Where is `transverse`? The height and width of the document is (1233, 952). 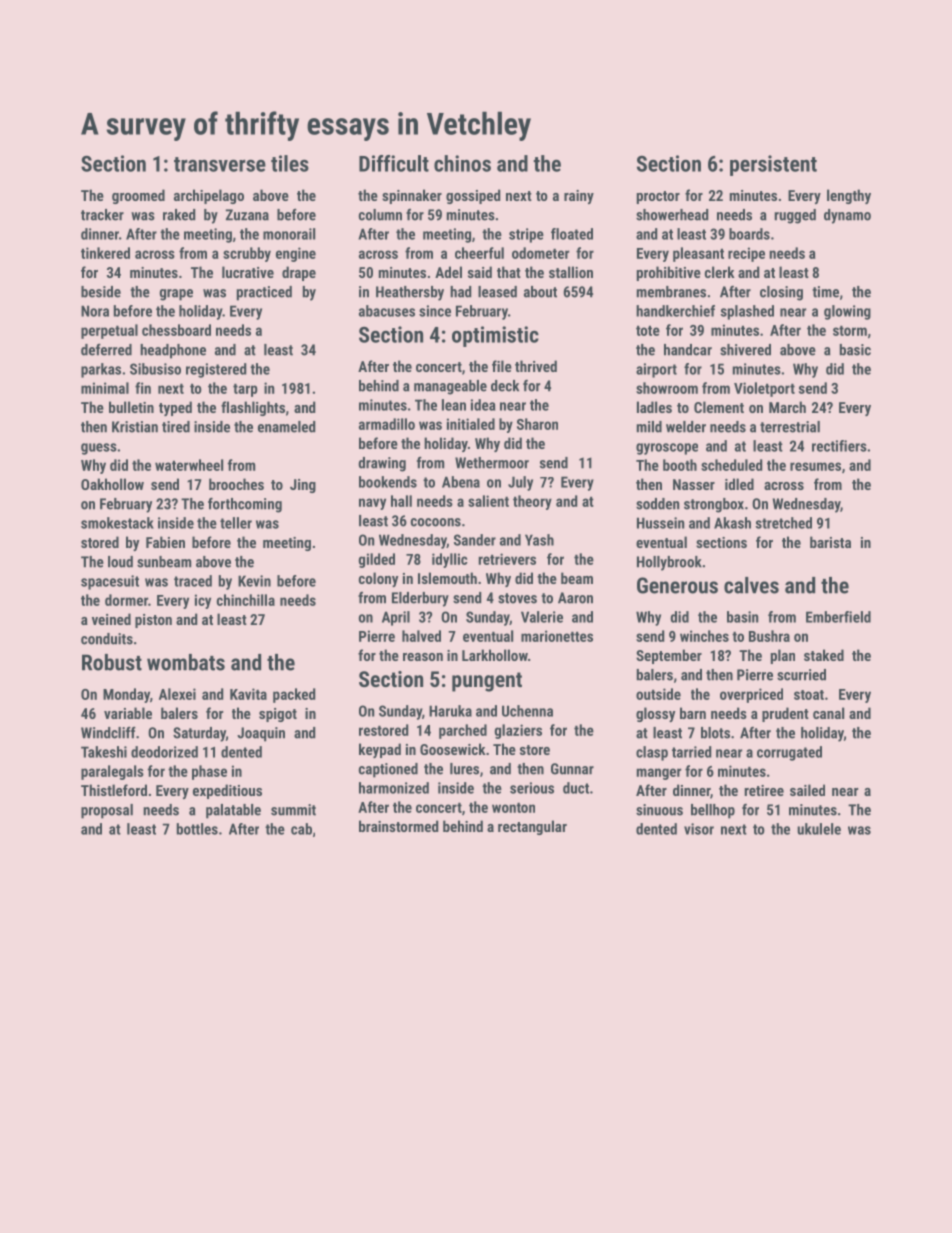
transverse is located at coordinates (220, 164).
